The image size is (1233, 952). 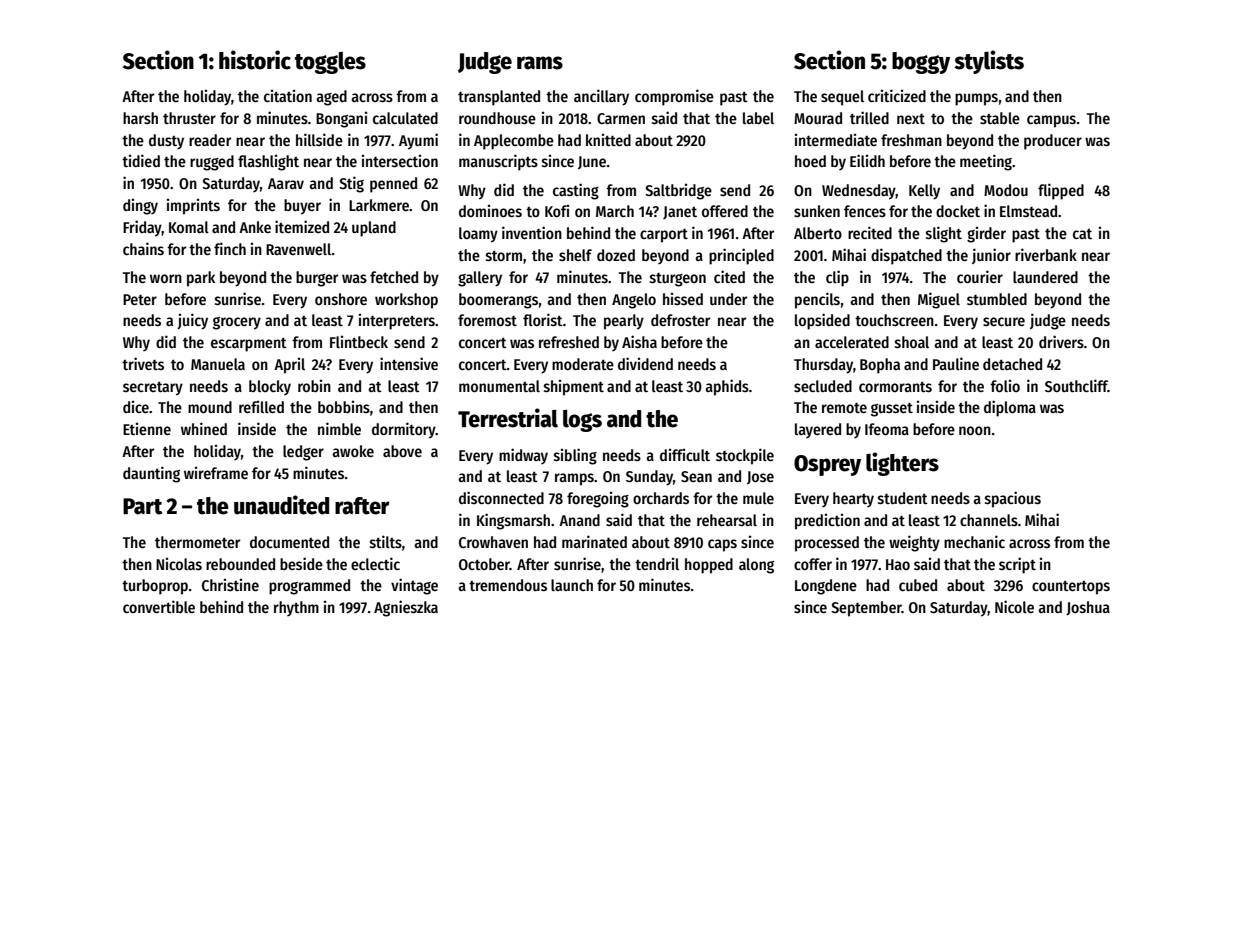 I want to click on aphids, so click(x=727, y=387).
